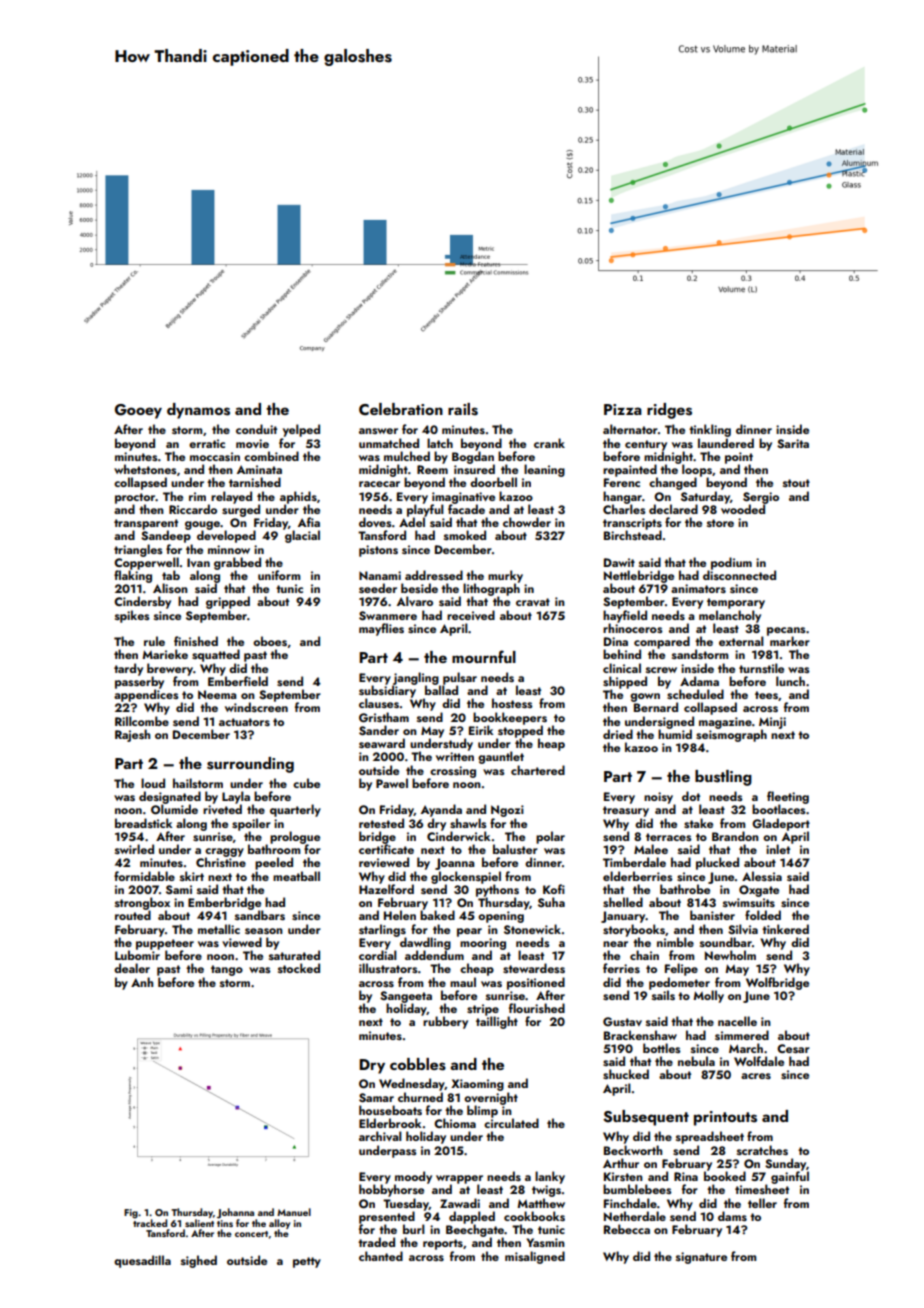 This screenshot has height=1308, width=924. Describe the element at coordinates (549, 443) in the screenshot. I see `crank` at that location.
